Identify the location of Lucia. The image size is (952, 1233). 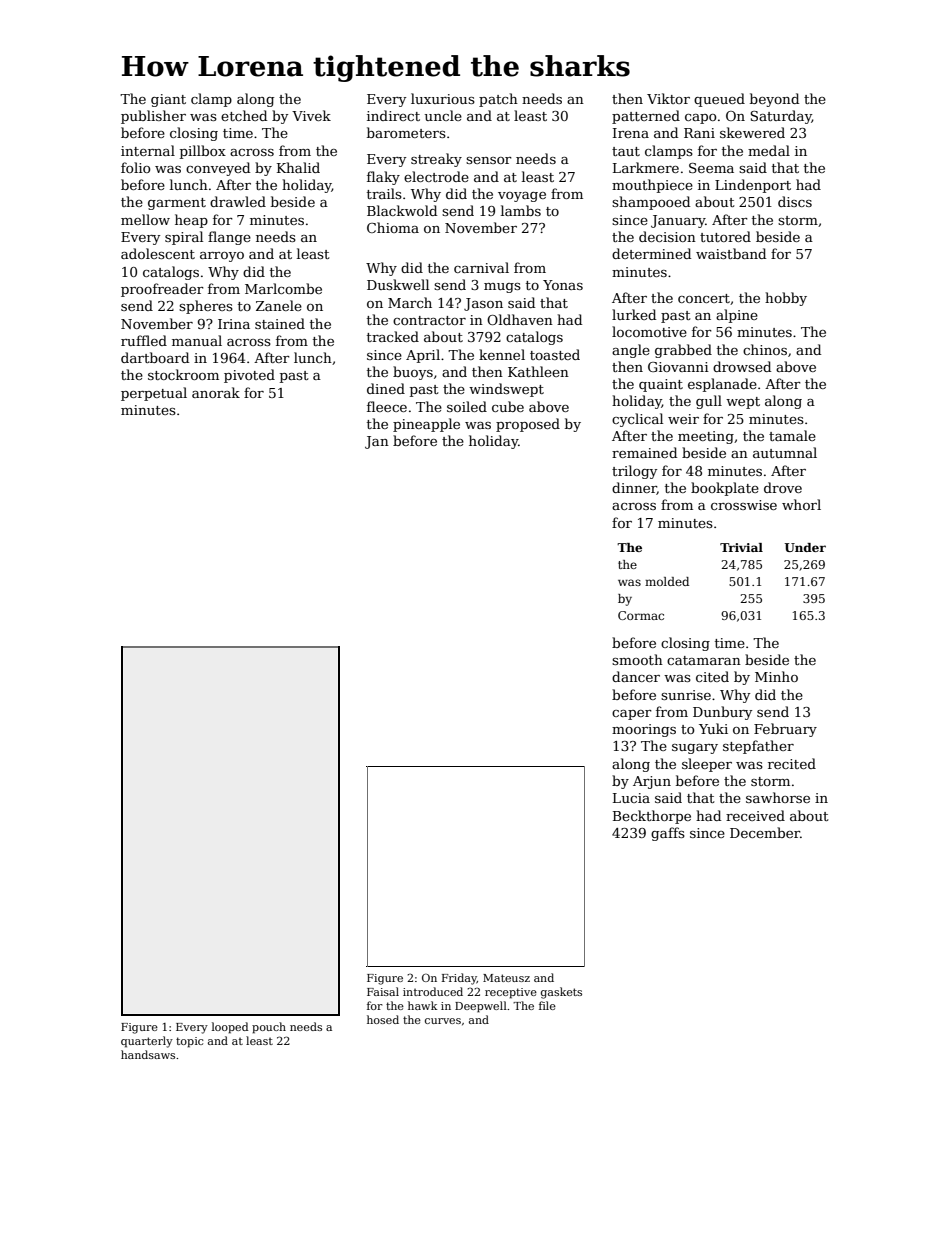
(631, 798).
